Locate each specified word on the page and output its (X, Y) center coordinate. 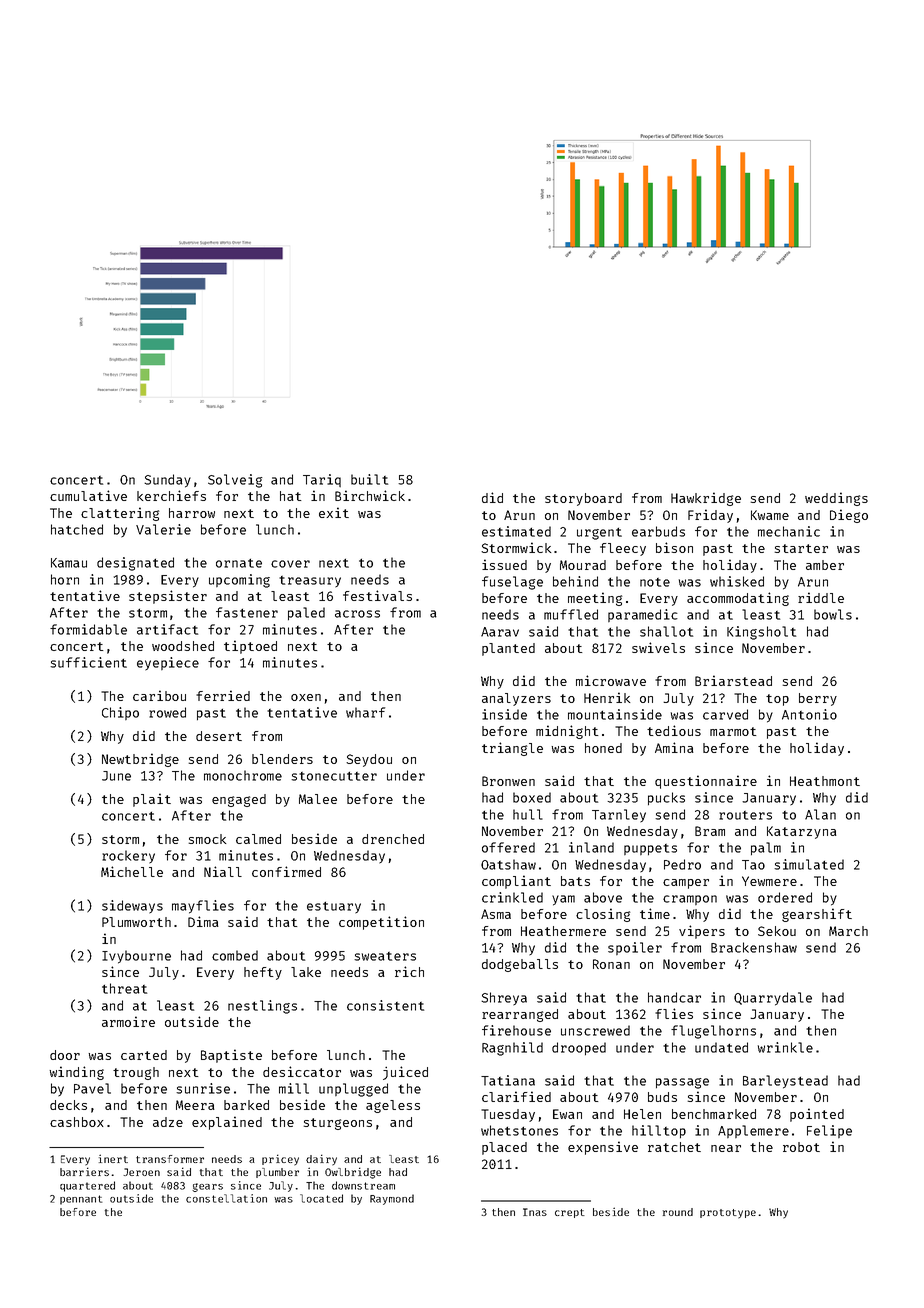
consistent (385, 1005)
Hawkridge (706, 499)
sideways (132, 907)
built (369, 479)
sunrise (203, 1088)
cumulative (88, 495)
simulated (809, 864)
